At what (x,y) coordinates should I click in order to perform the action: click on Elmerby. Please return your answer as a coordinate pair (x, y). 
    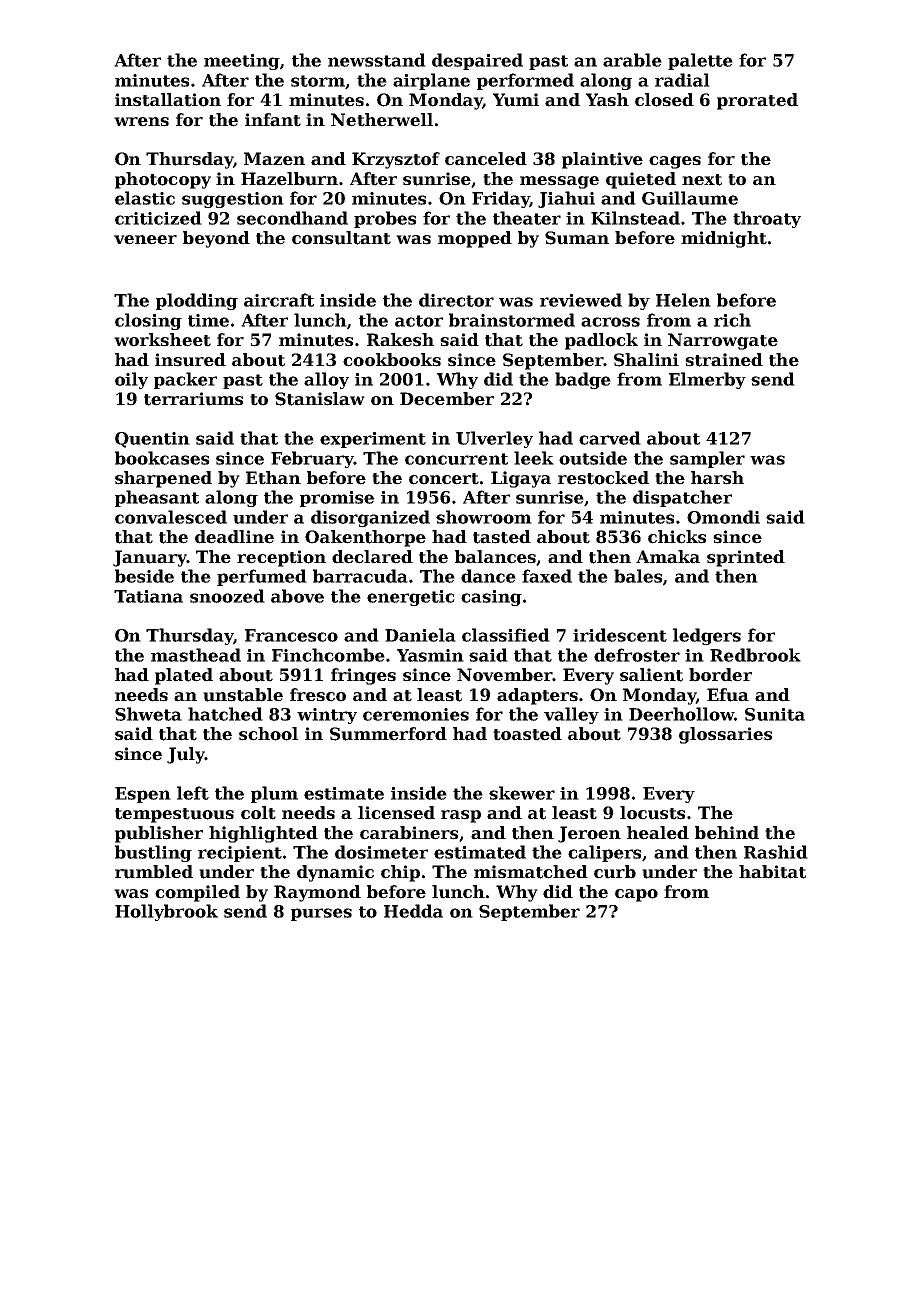
    Looking at the image, I should click on (707, 380).
